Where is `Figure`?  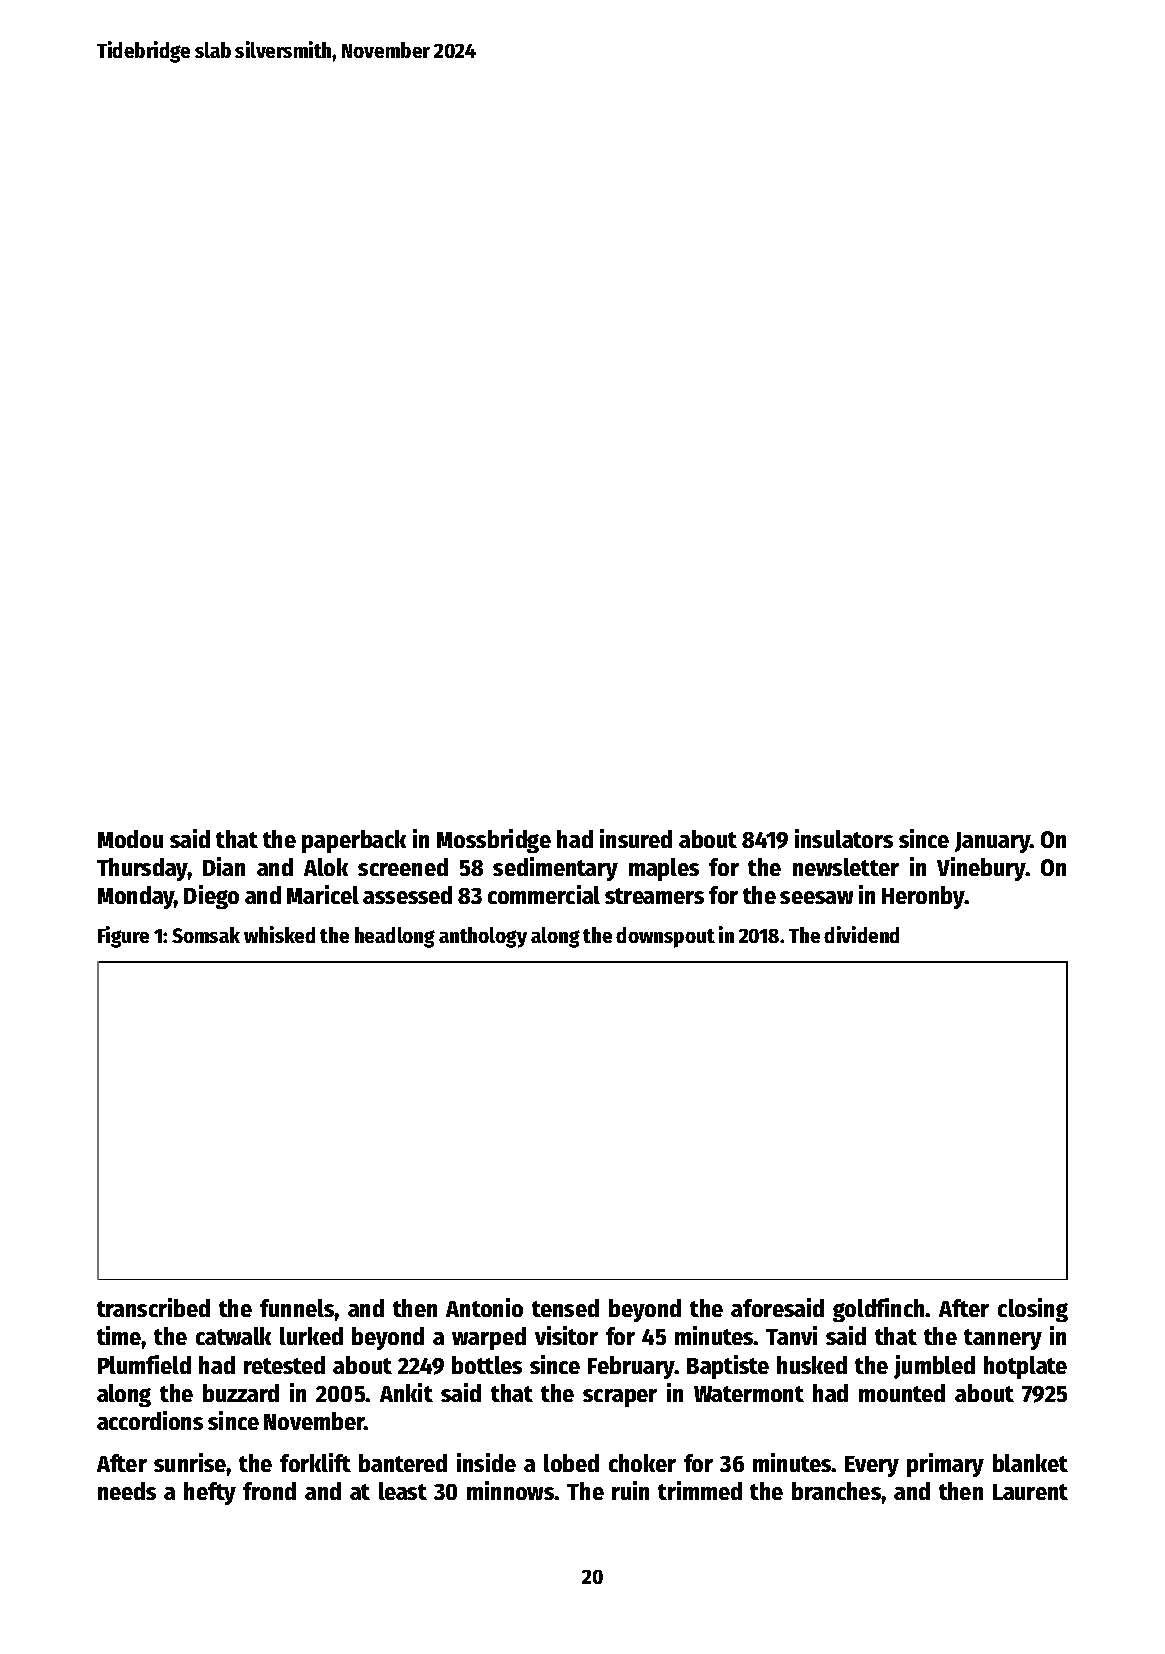
Figure is located at coordinates (123, 937).
